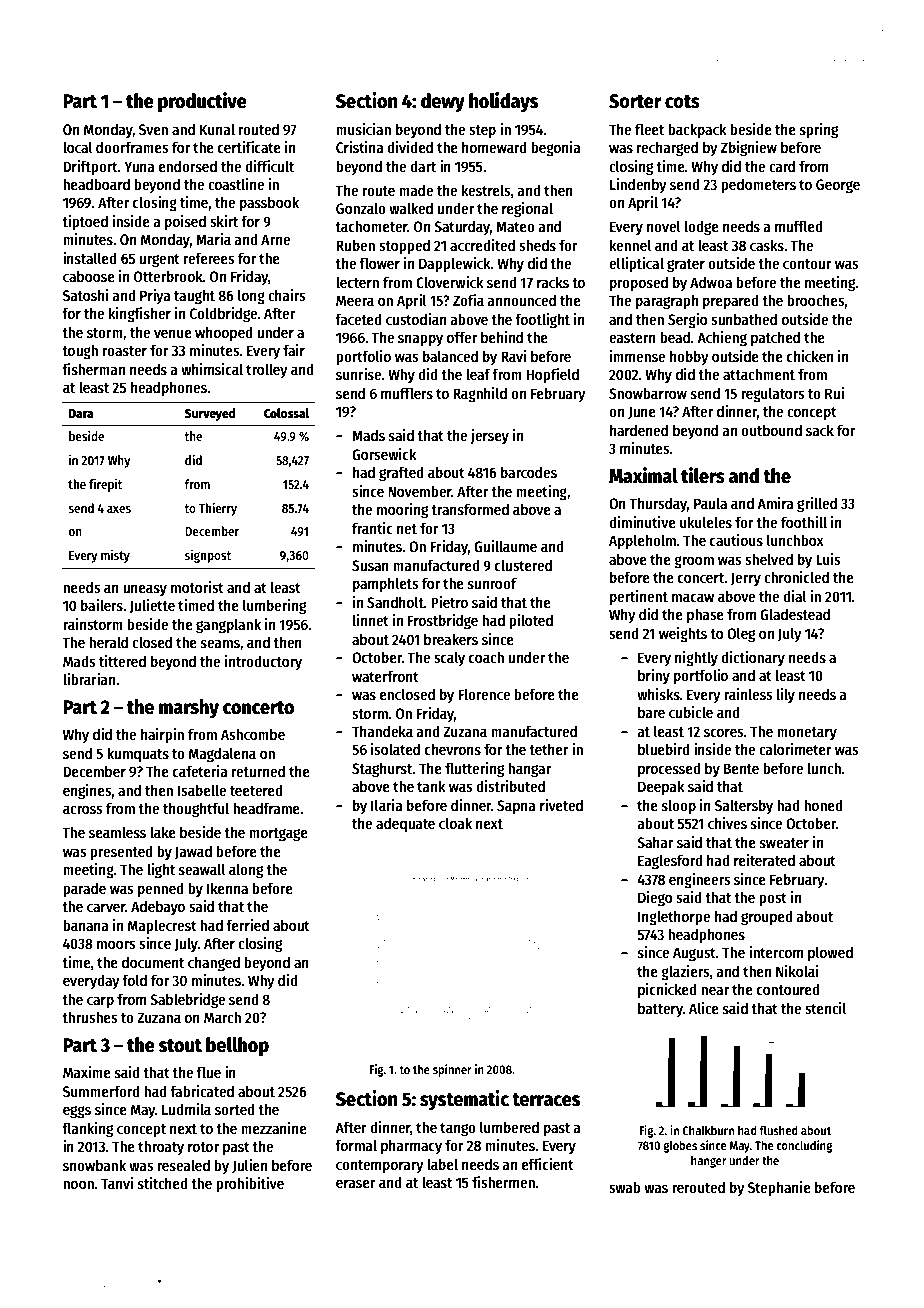 The width and height of the image is (924, 1308). What do you see at coordinates (237, 1047) in the image?
I see `bellhop` at bounding box center [237, 1047].
